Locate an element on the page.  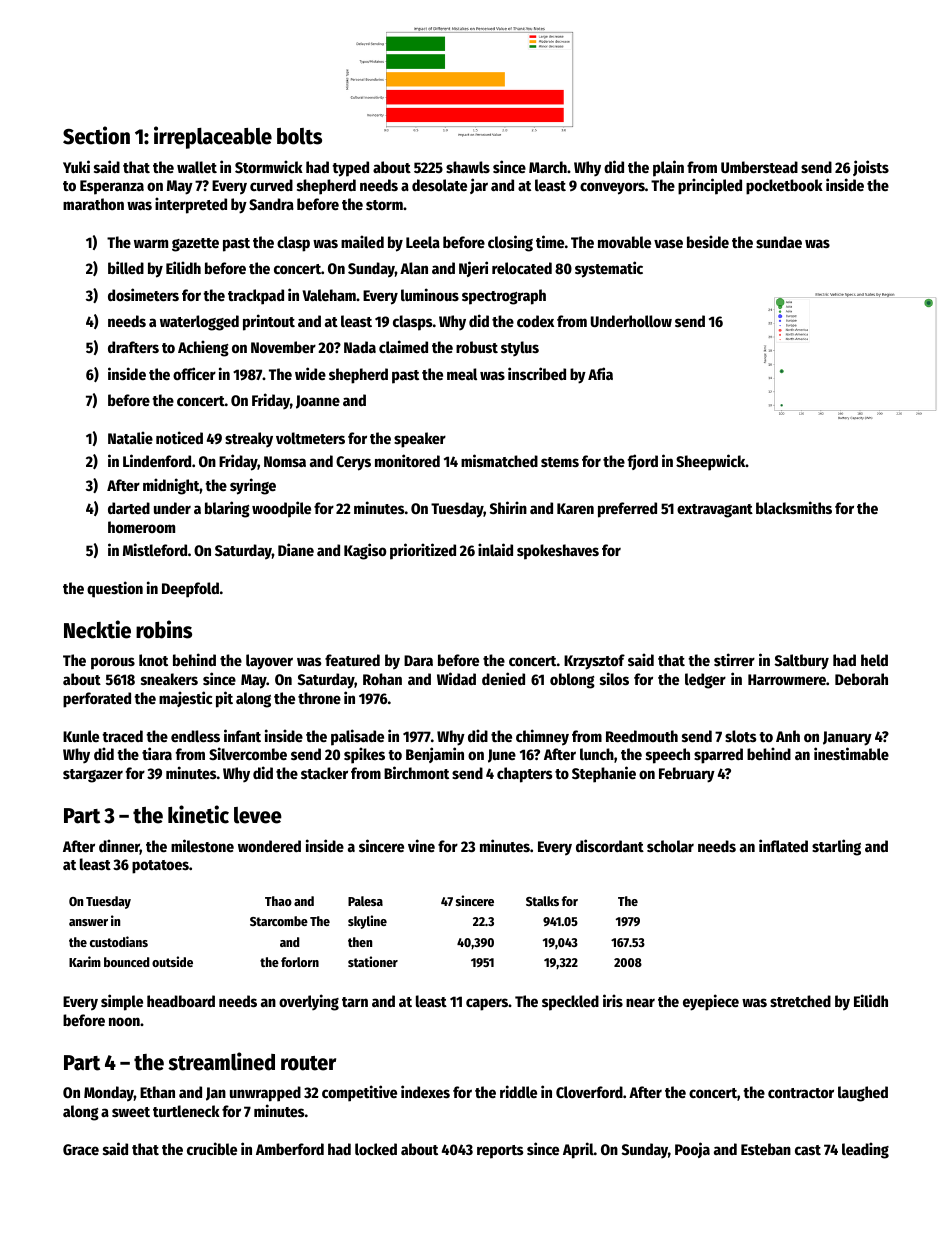
indexes is located at coordinates (425, 1091).
